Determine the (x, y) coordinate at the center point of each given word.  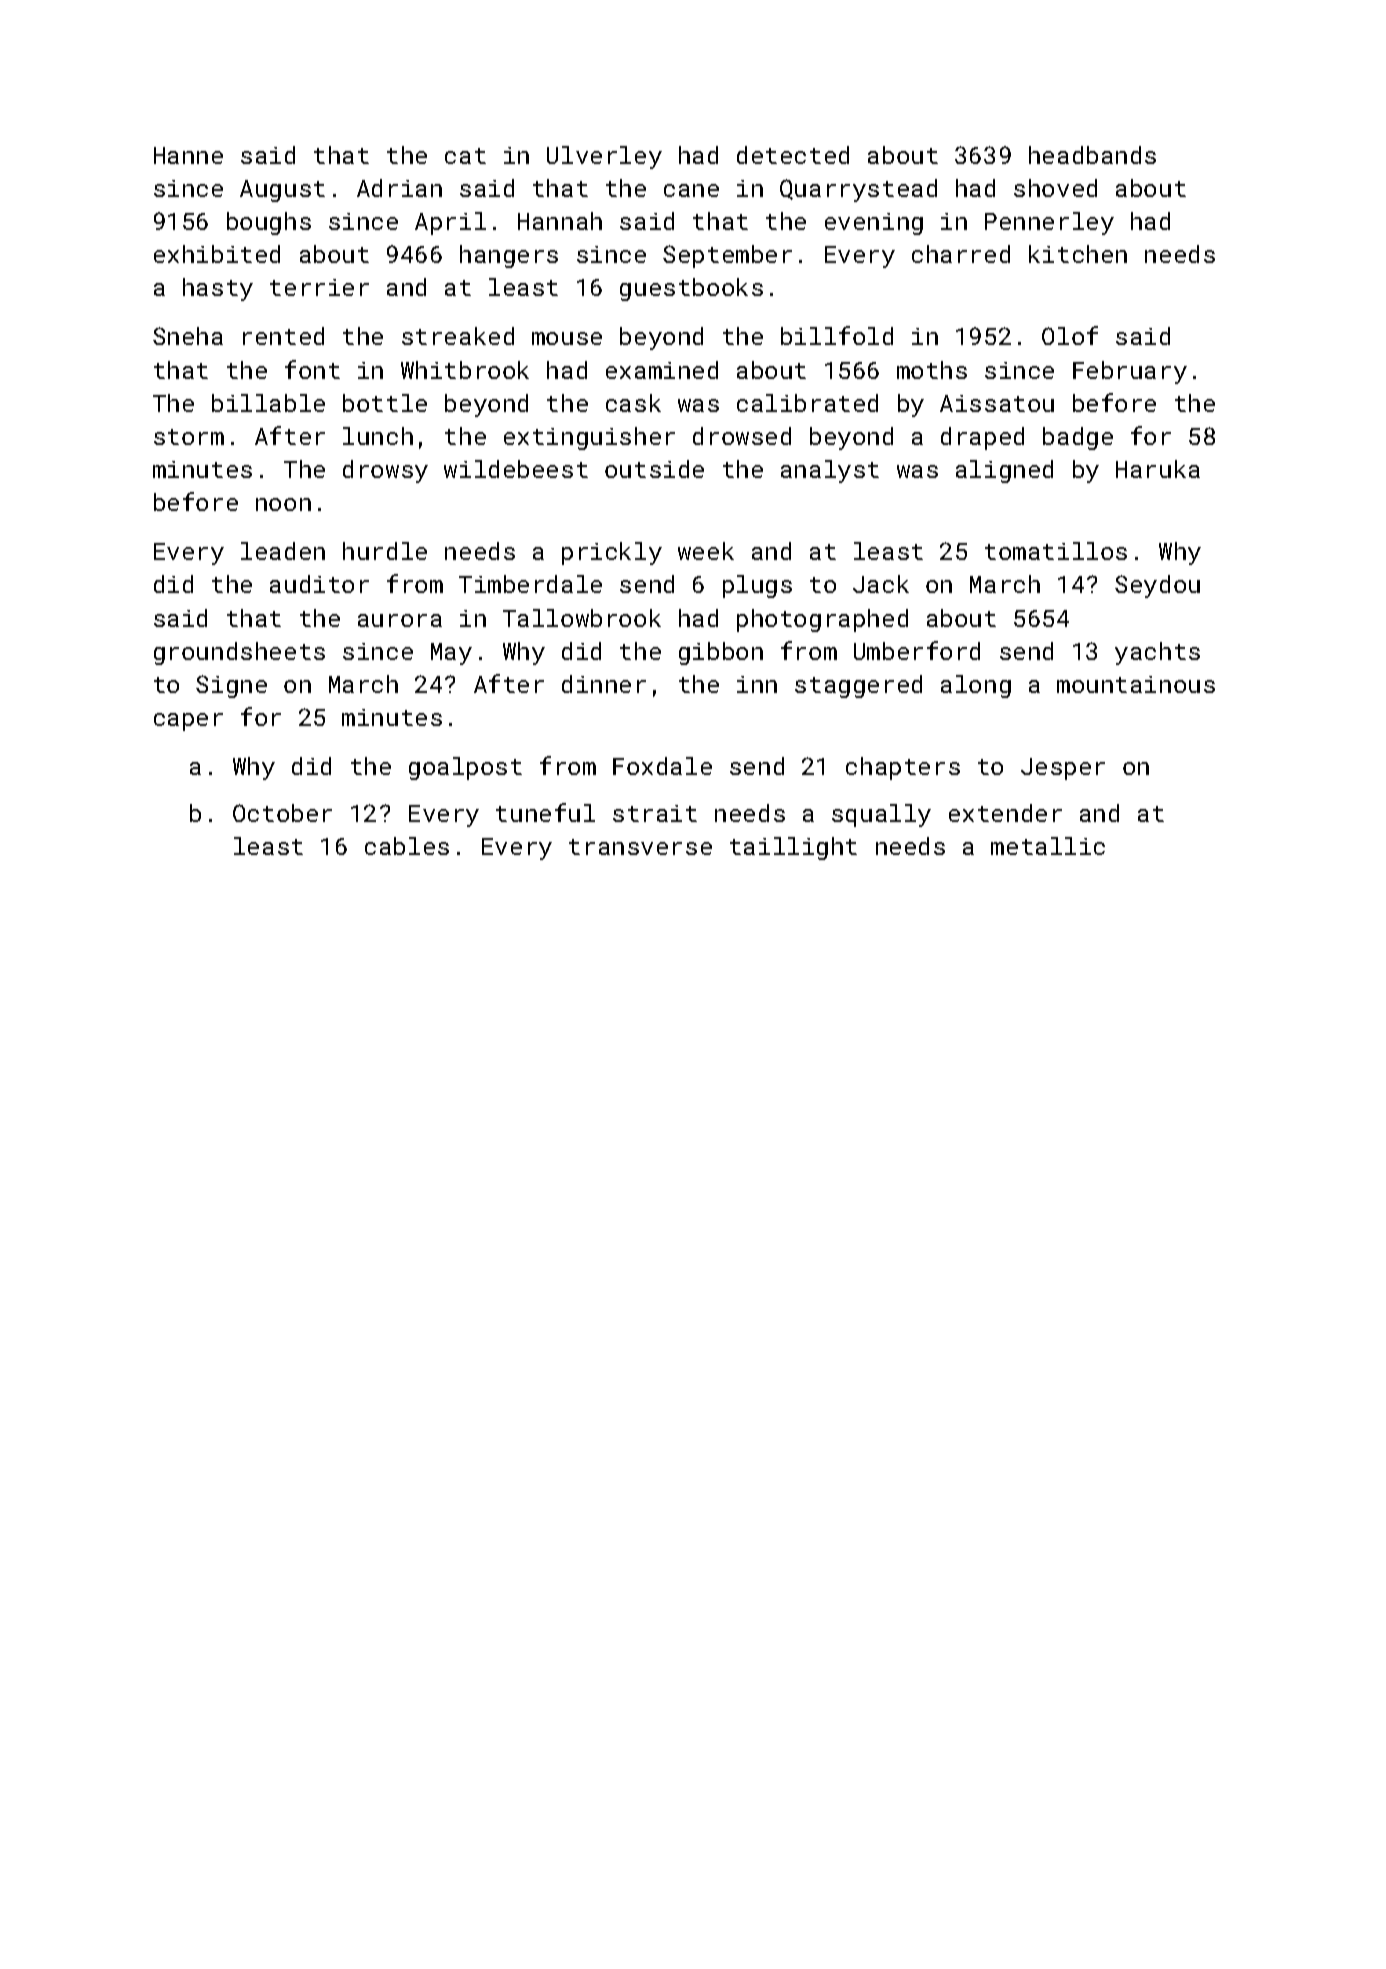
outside (654, 469)
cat (465, 156)
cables (407, 846)
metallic (1048, 846)
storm (189, 437)
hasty (218, 289)
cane (691, 190)
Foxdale (662, 766)
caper (188, 722)
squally (881, 815)
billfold (837, 335)
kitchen (1078, 254)
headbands (1092, 155)
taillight (793, 848)
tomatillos (1056, 551)
